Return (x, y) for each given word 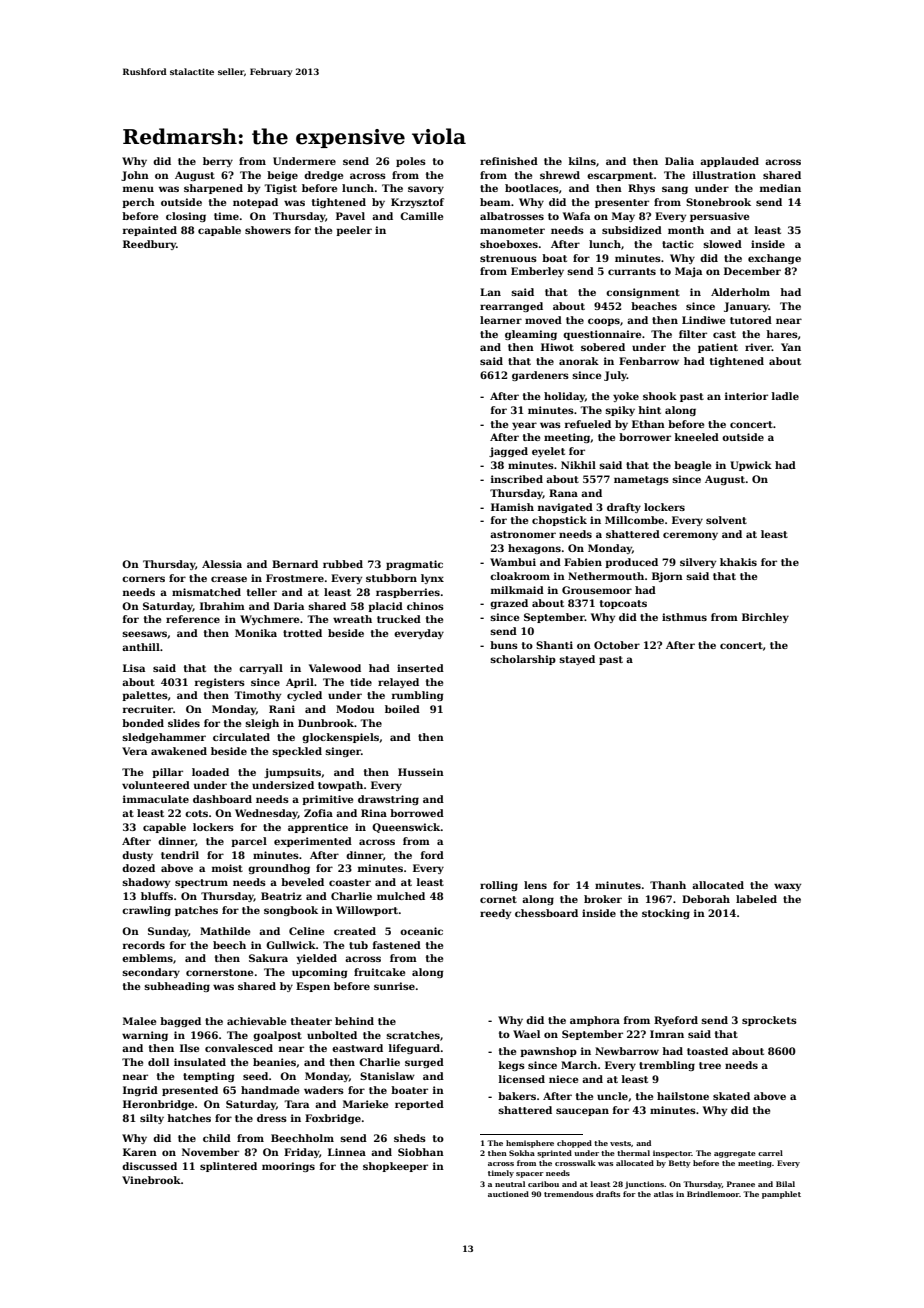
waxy (787, 887)
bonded (143, 723)
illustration (724, 175)
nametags (641, 480)
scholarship (523, 660)
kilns (582, 161)
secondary (151, 973)
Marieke (365, 1104)
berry (218, 162)
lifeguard (414, 1049)
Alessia (222, 564)
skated (731, 1096)
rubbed (343, 564)
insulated (200, 1062)
